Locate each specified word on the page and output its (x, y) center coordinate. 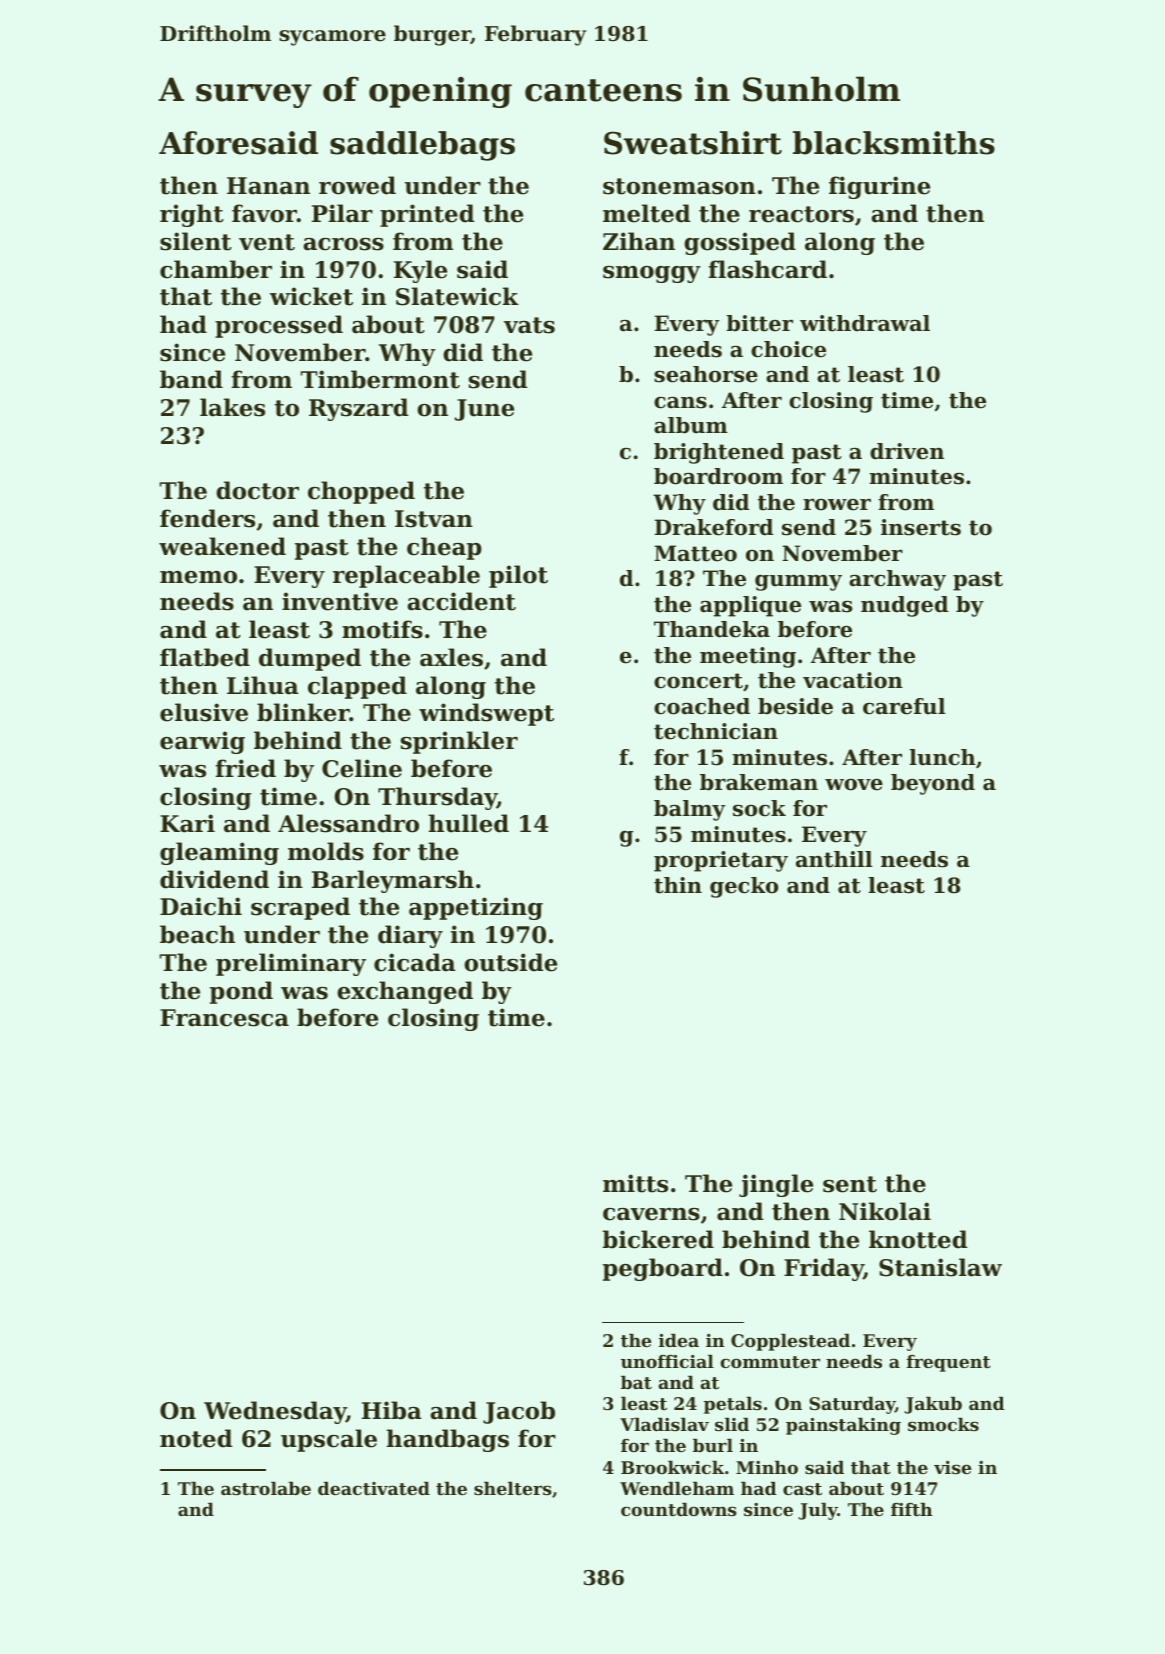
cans (680, 403)
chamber (216, 269)
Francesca (224, 1018)
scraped (300, 908)
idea (679, 1340)
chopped (361, 492)
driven (907, 451)
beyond (933, 784)
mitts (635, 1183)
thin (678, 885)
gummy (798, 583)
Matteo (695, 553)
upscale (329, 1440)
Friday (824, 1269)
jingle (776, 1185)
